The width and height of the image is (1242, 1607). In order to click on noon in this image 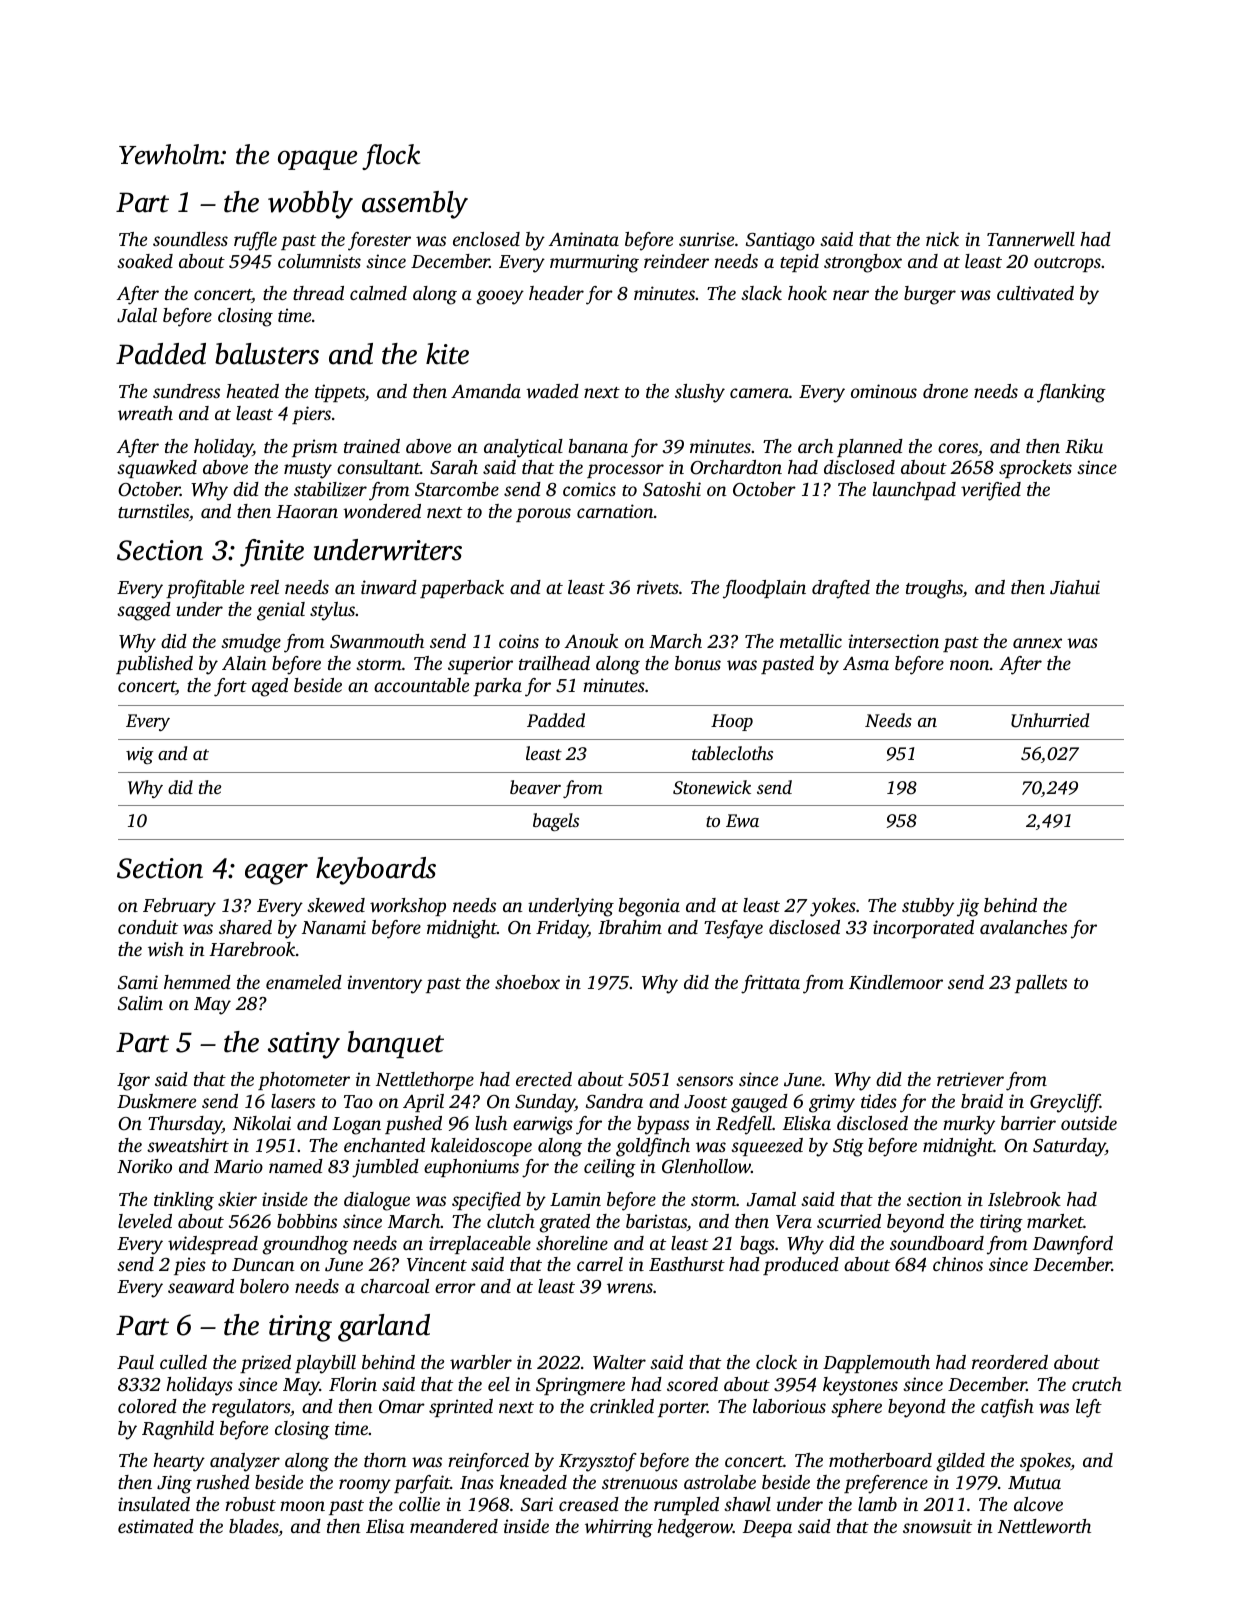, I will do `click(970, 665)`.
